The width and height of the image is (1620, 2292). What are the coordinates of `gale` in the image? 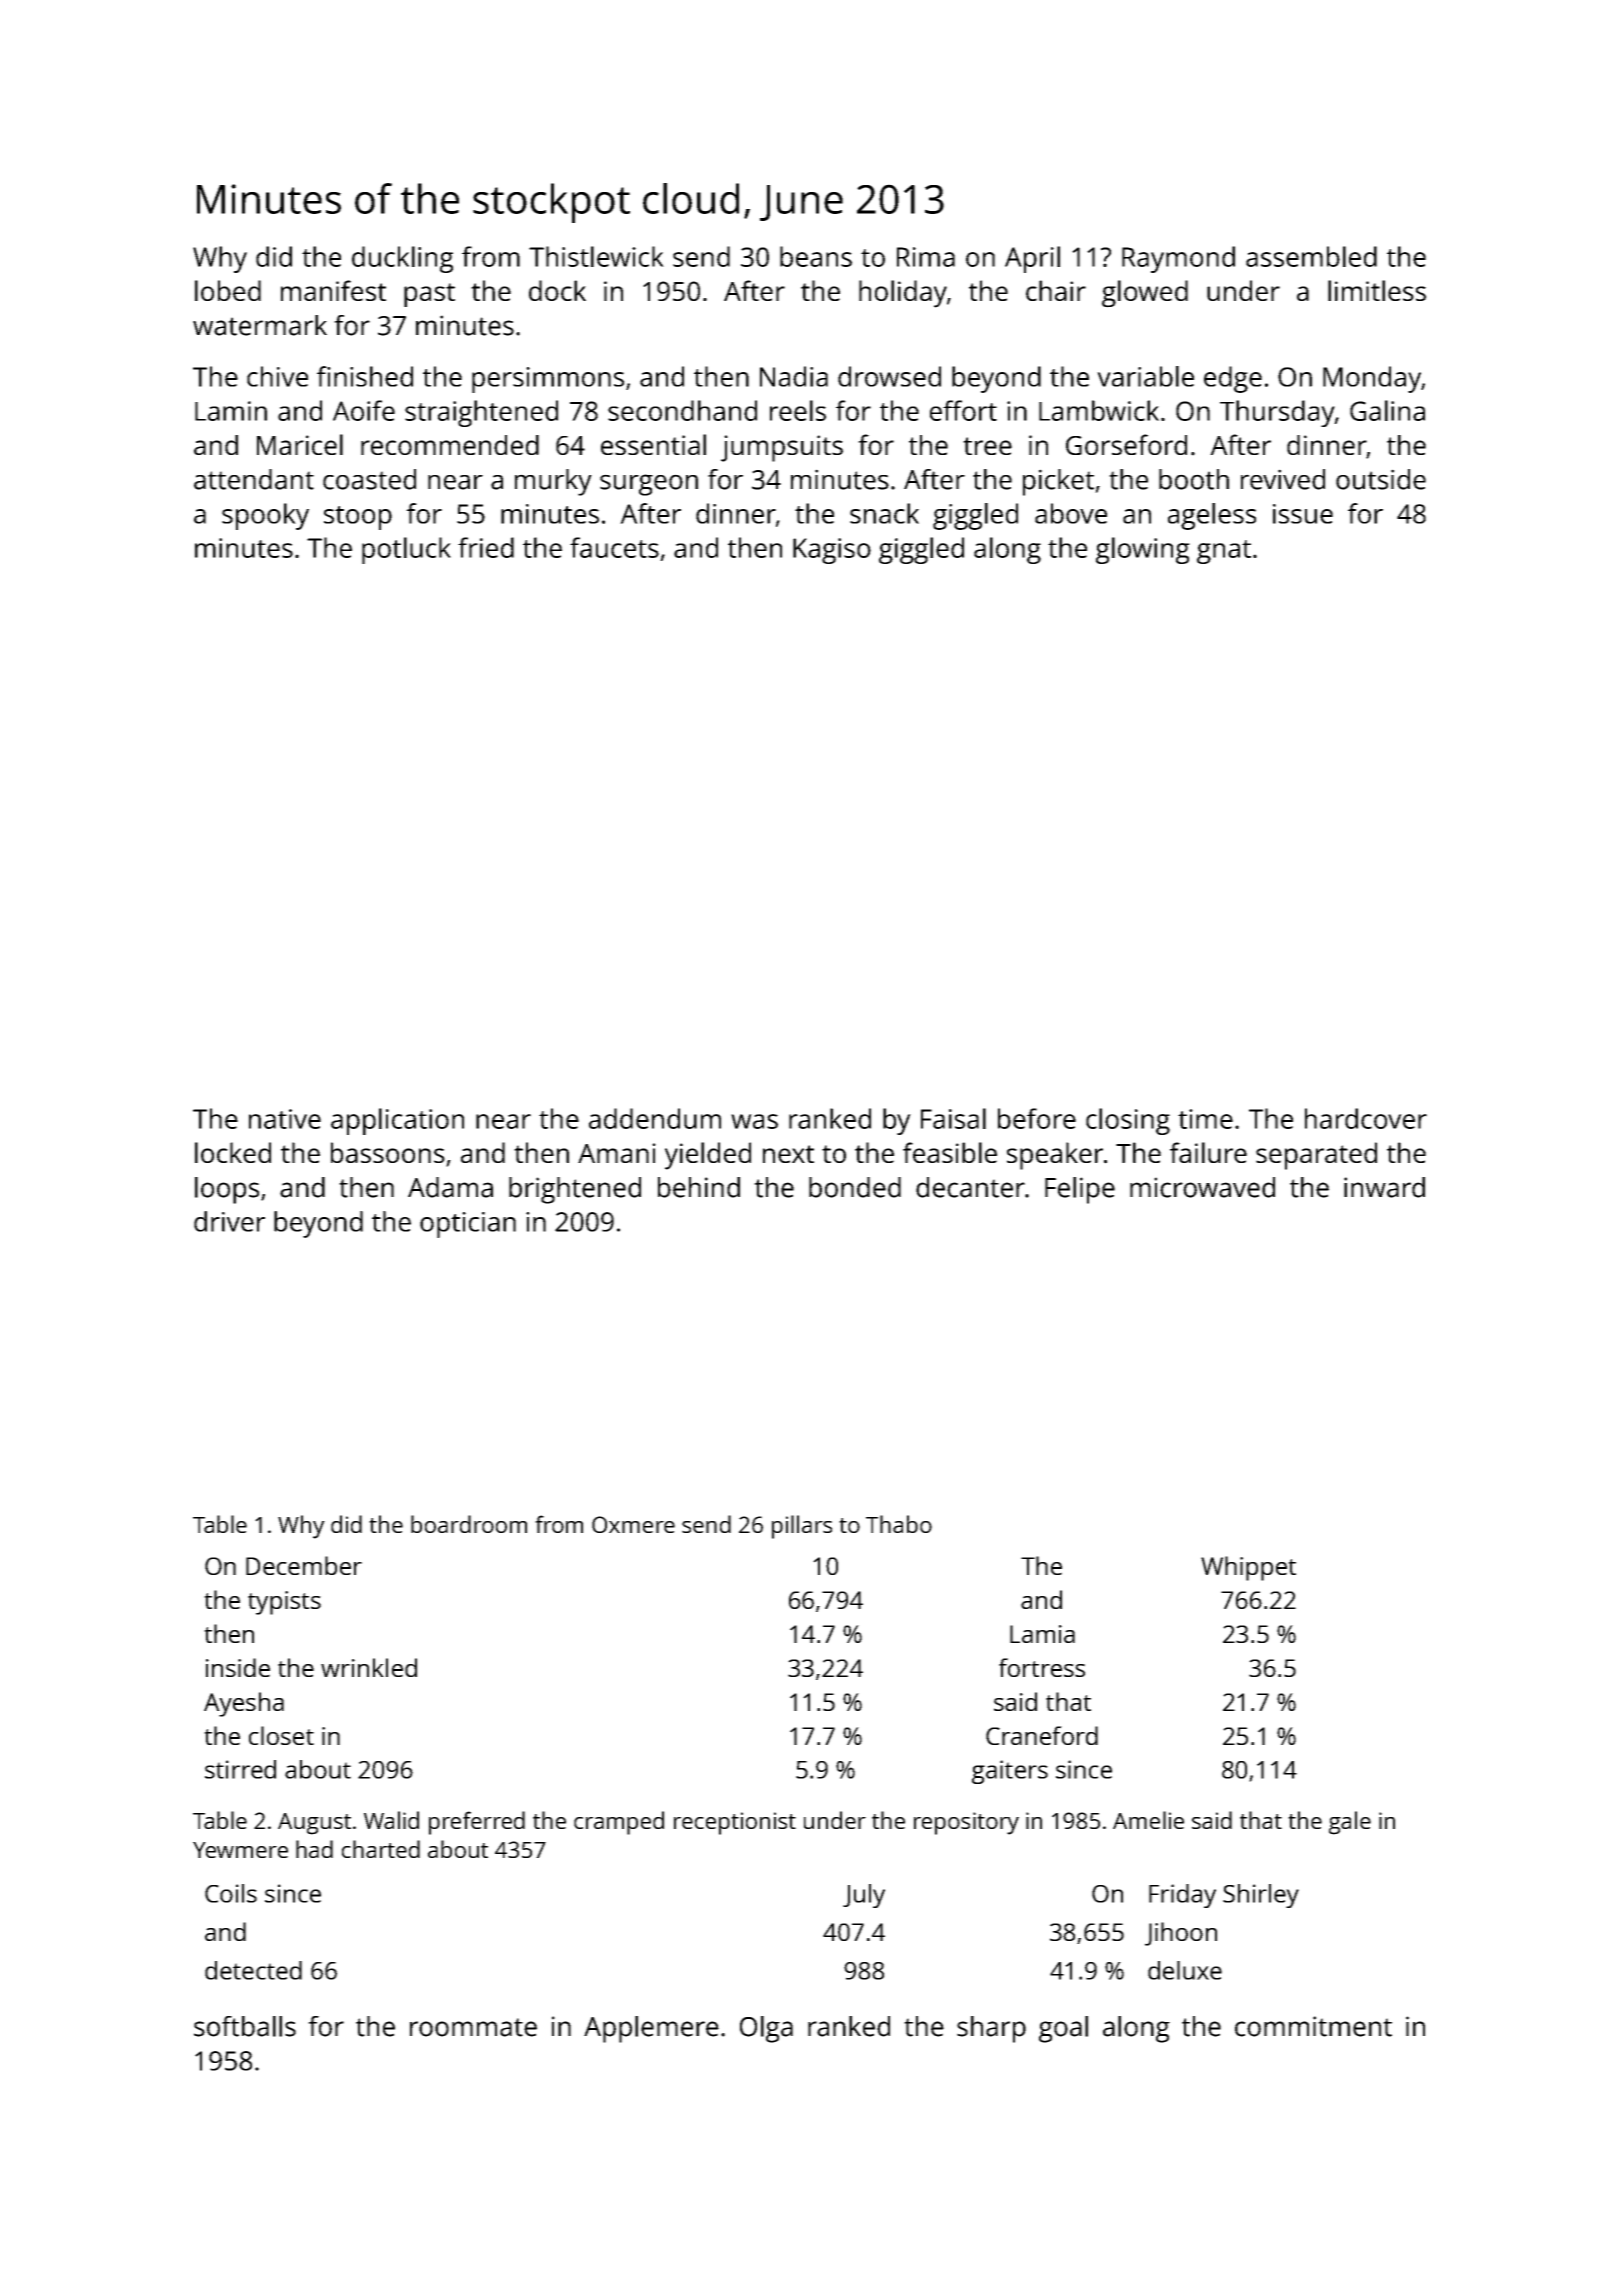 It's located at (1350, 1823).
